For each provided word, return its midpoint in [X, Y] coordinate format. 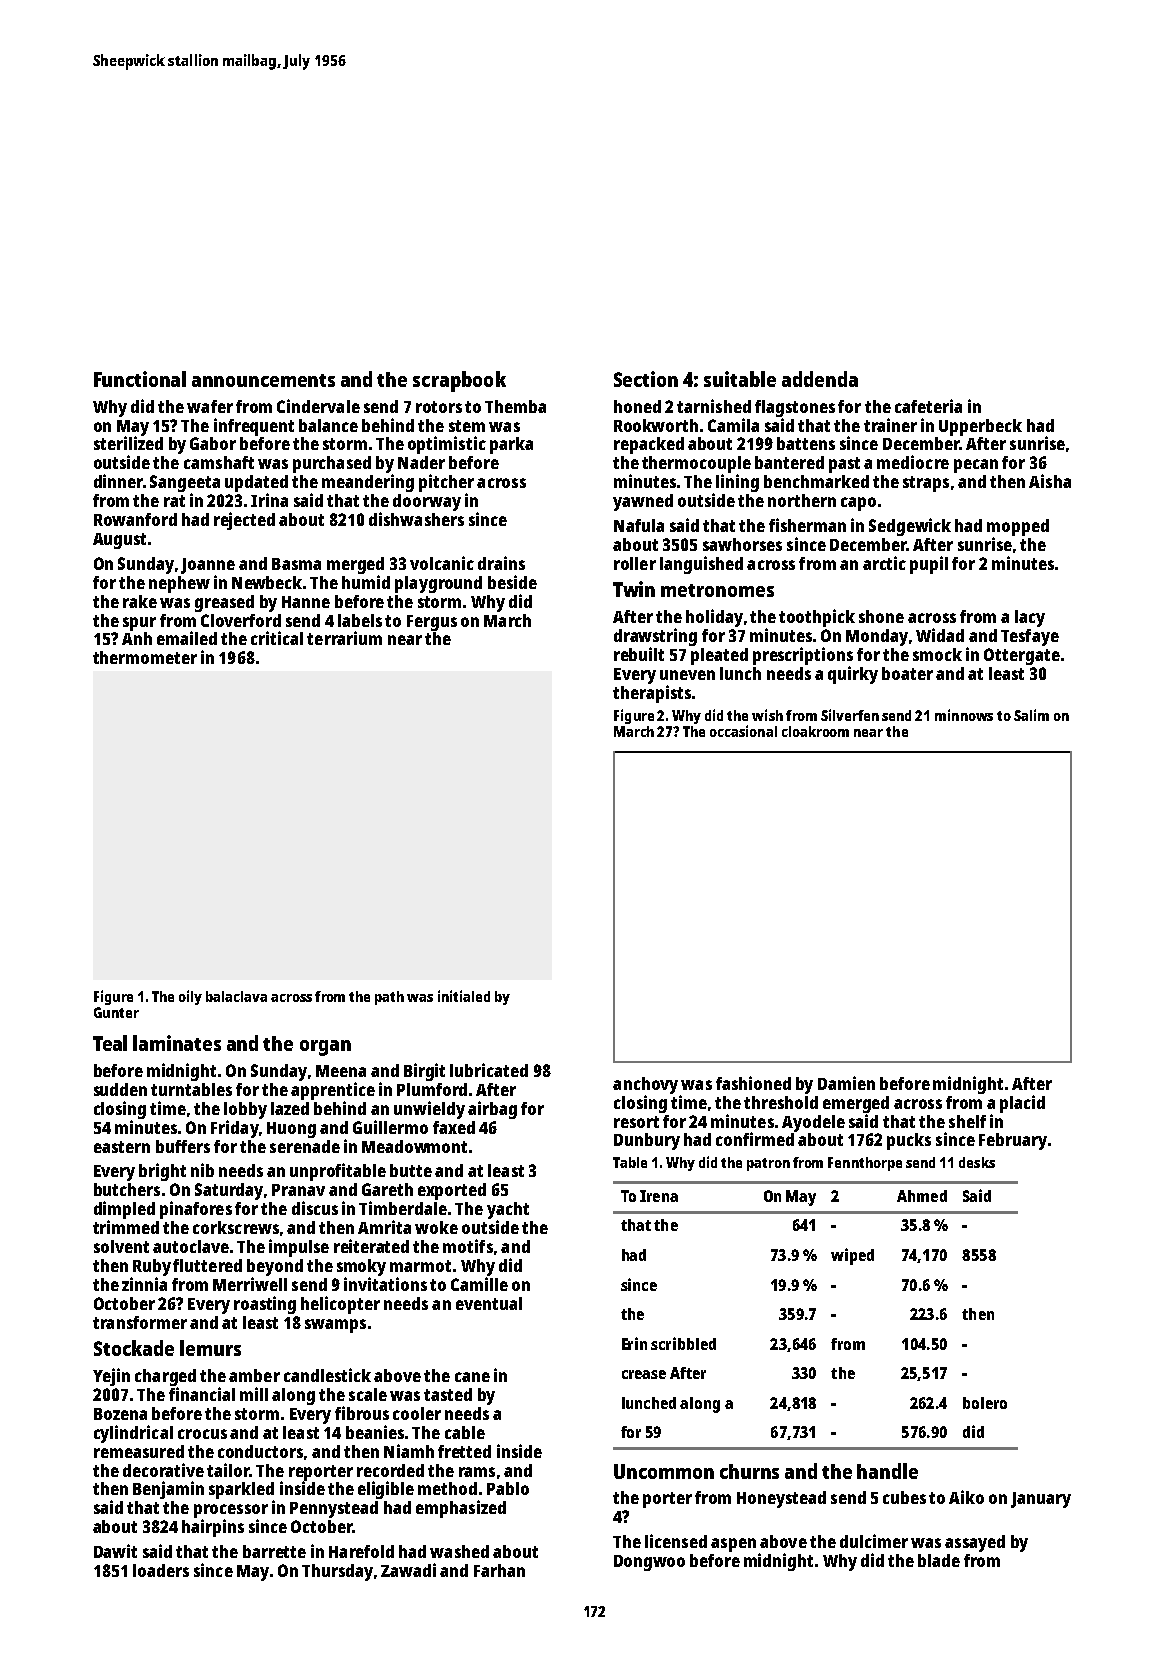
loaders [161, 1570]
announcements [263, 380]
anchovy [645, 1085]
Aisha [1050, 481]
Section [646, 379]
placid [1022, 1104]
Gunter [116, 1012]
